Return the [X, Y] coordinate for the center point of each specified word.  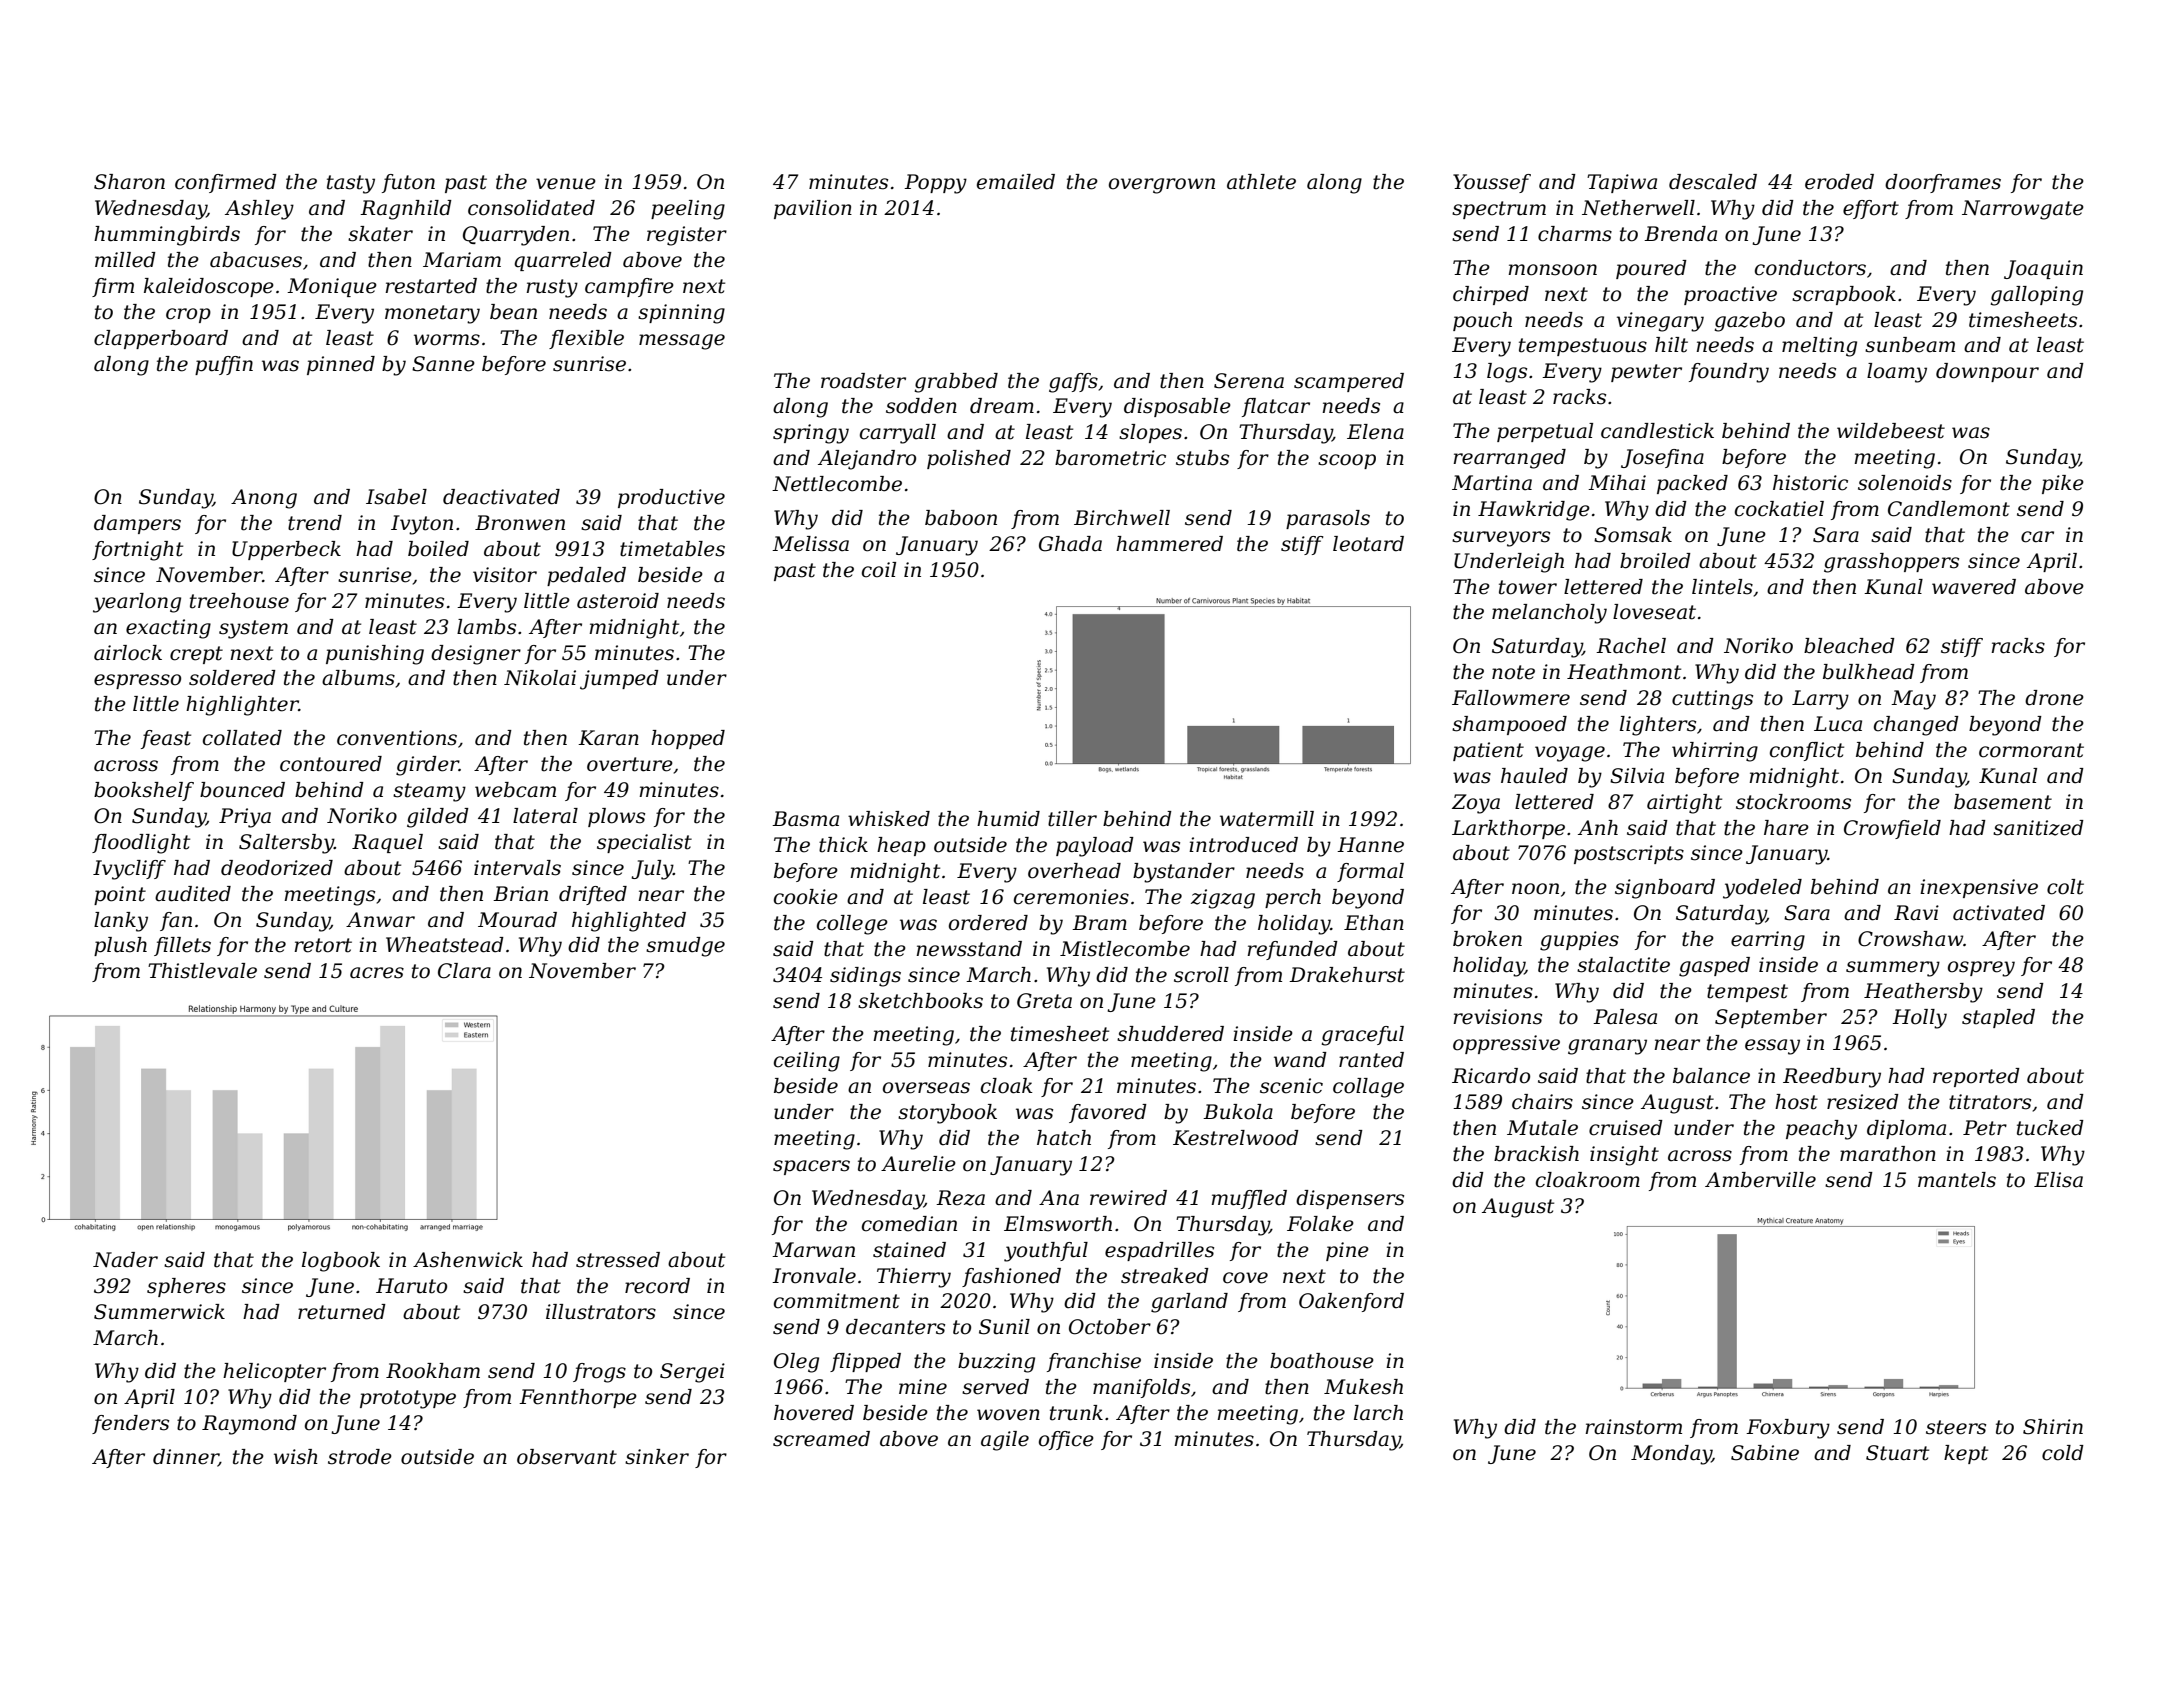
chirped [1491, 295]
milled [125, 260]
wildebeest [1891, 431]
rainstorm [1633, 1427]
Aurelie [918, 1164]
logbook [341, 1262]
